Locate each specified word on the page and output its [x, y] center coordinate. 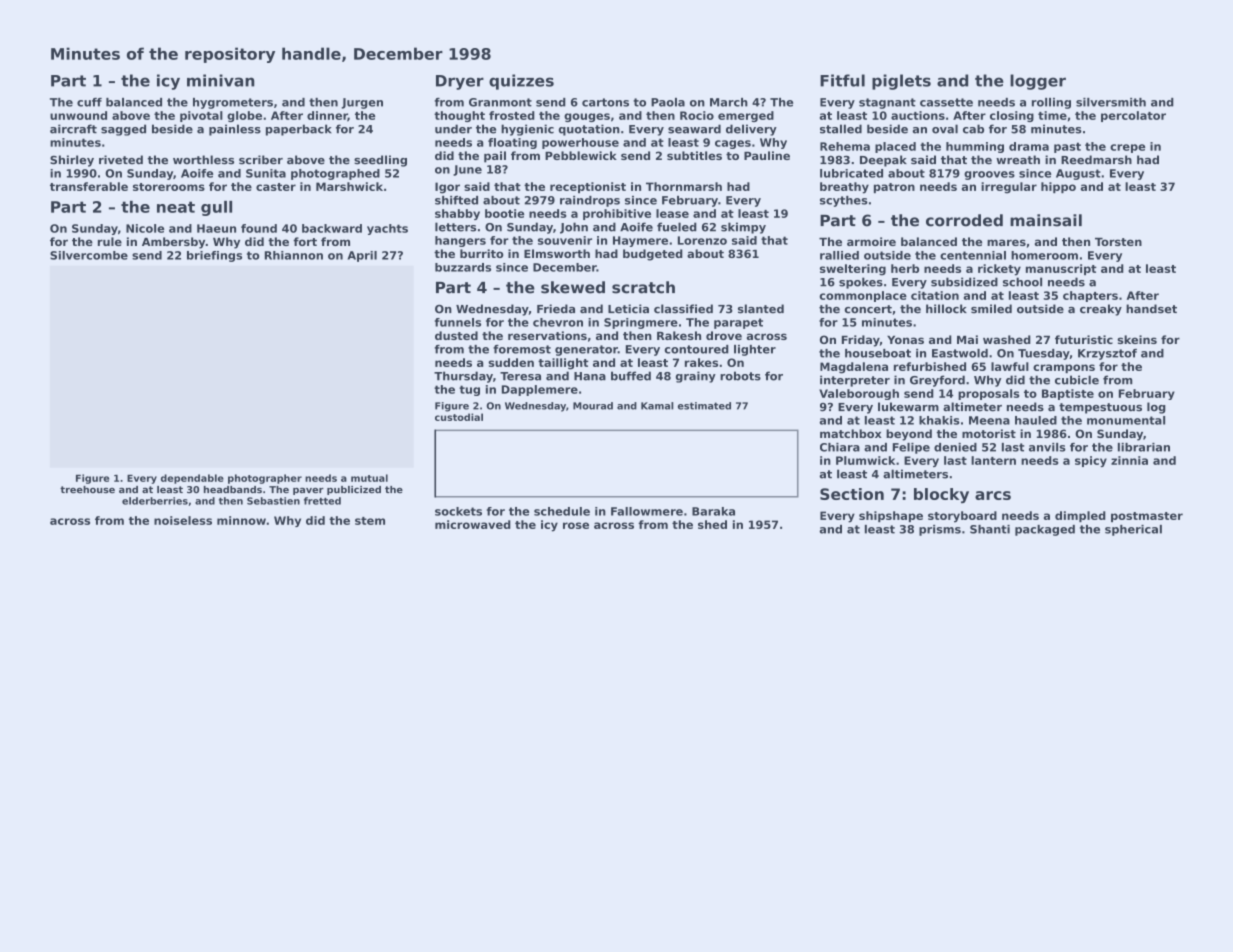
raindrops [590, 201]
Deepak [883, 161]
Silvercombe [89, 255]
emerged [746, 116]
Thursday [463, 377]
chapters [1090, 296]
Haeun [216, 228]
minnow [241, 520]
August [1078, 174]
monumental [1126, 420]
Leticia [628, 309]
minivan [220, 80]
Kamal [657, 406]
